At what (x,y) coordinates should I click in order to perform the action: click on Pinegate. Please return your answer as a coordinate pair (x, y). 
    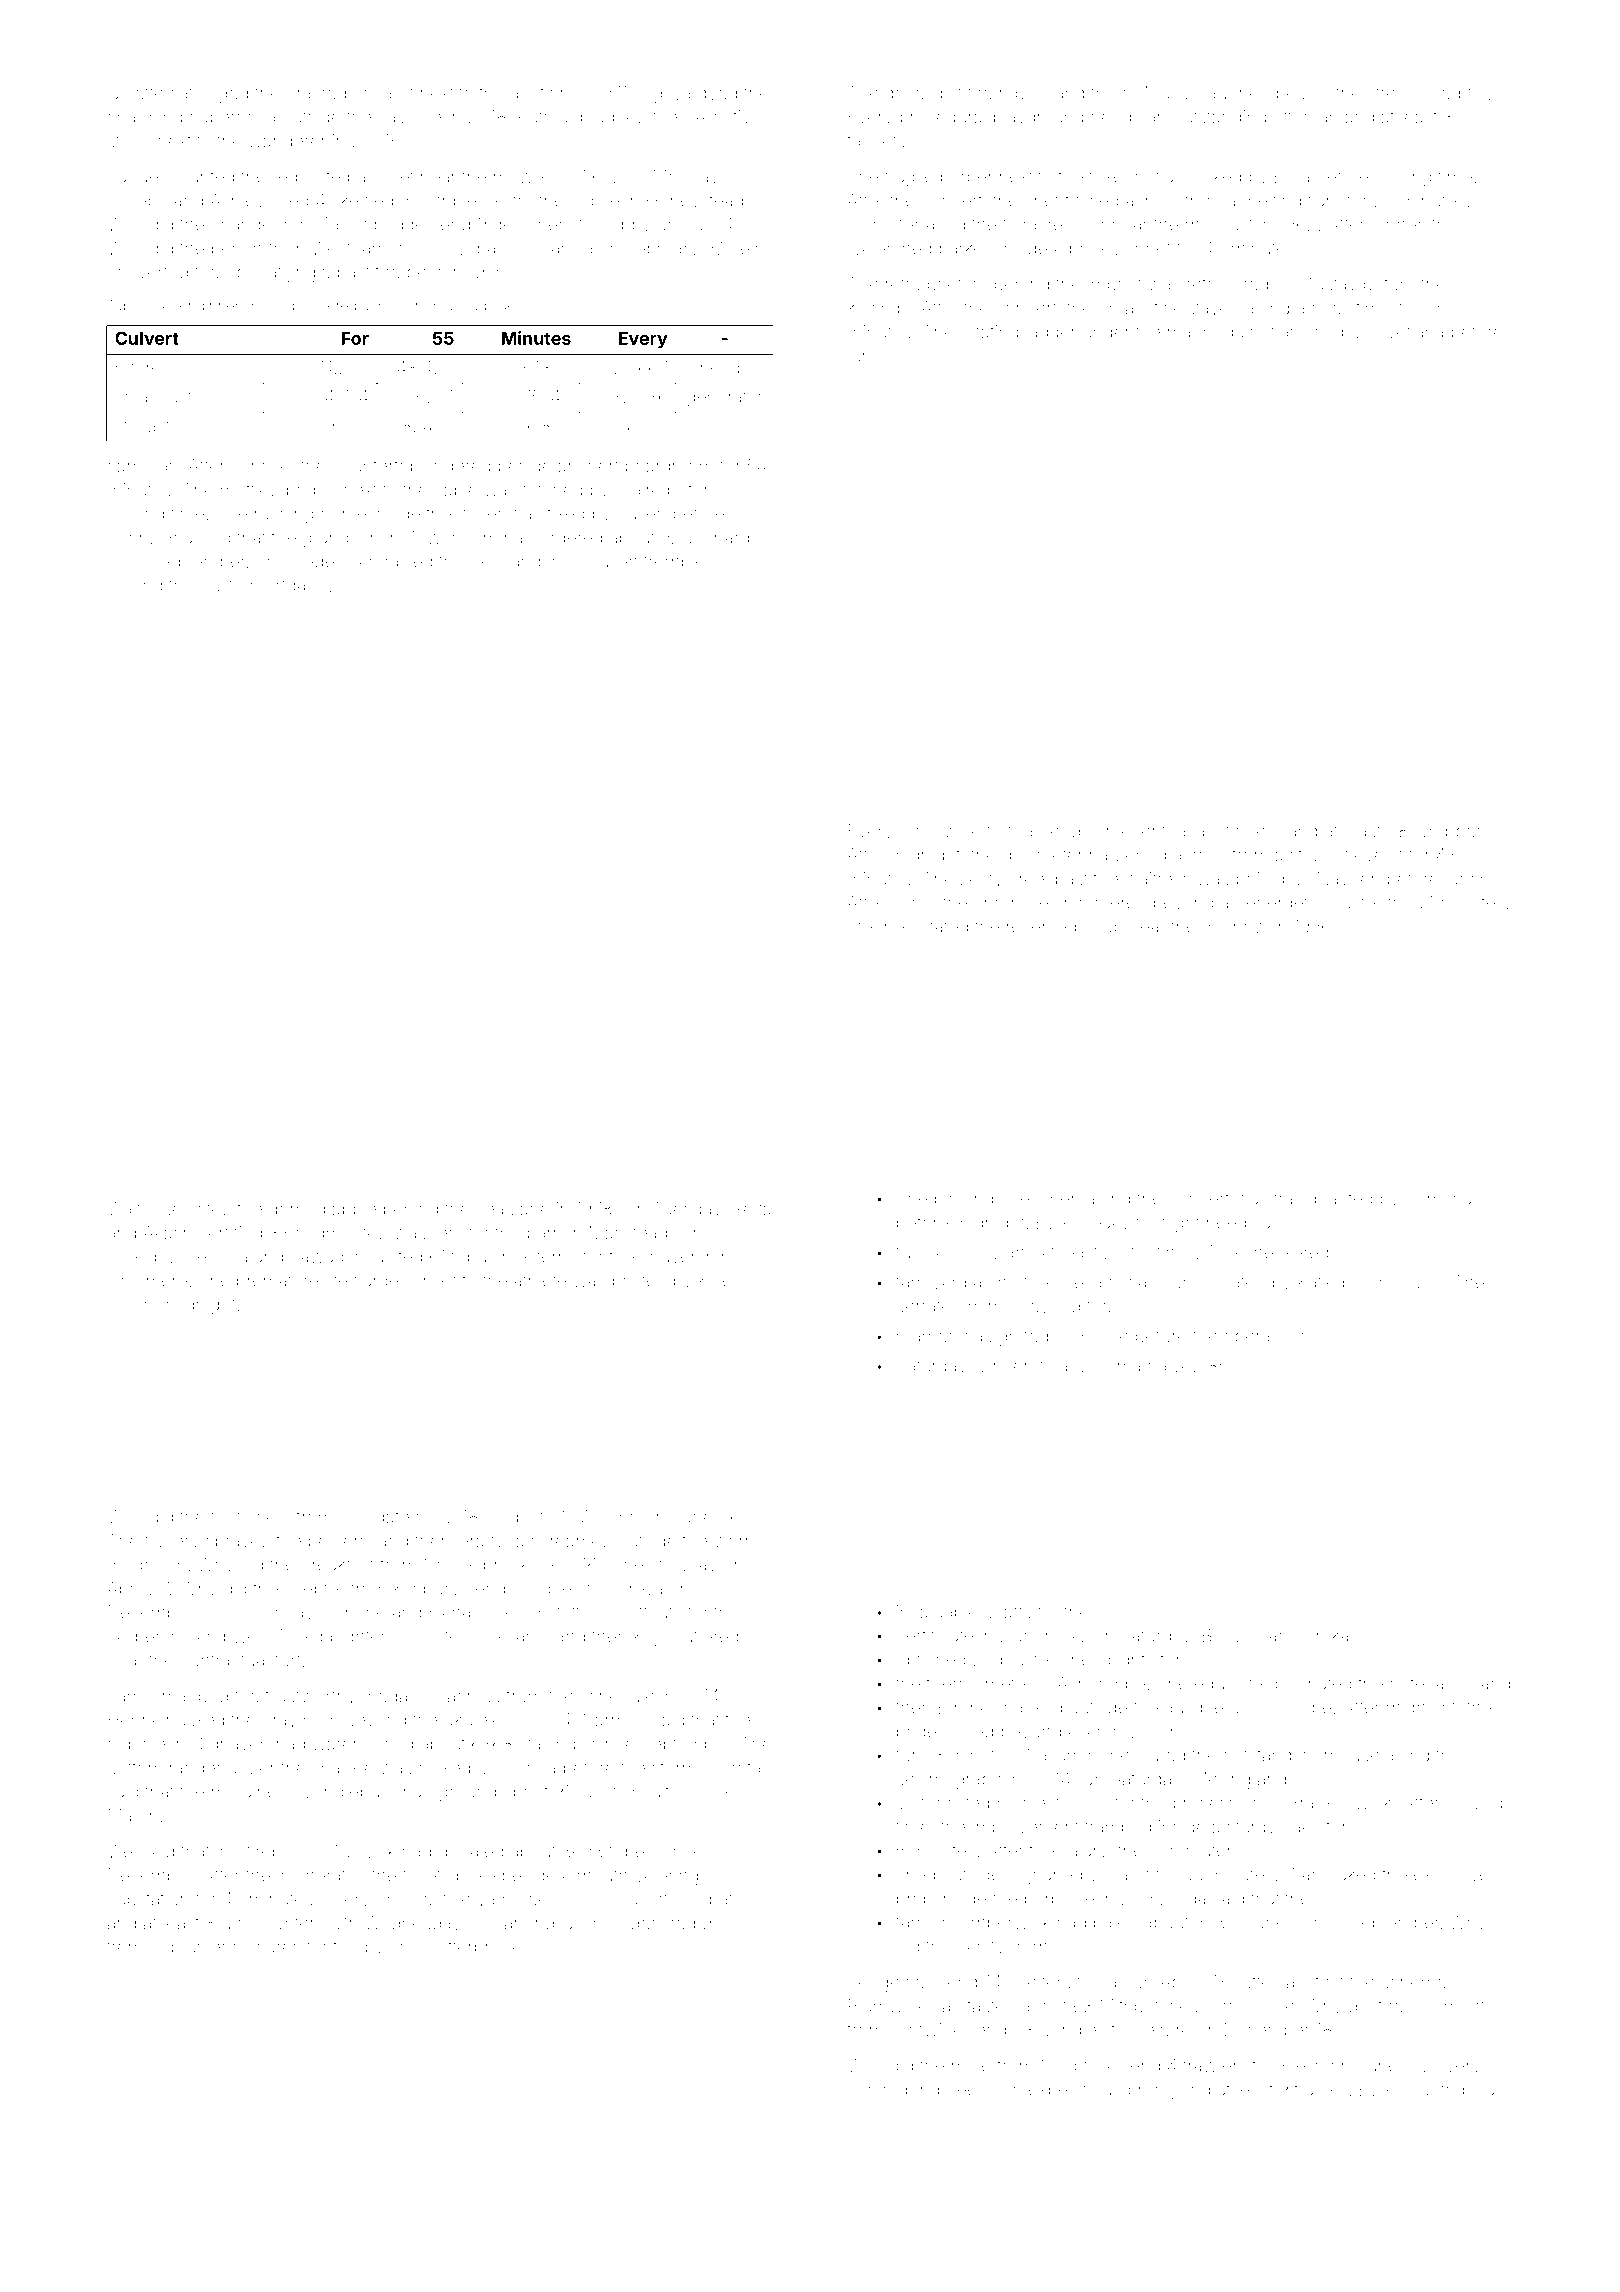
    Looking at the image, I should click on (374, 1518).
